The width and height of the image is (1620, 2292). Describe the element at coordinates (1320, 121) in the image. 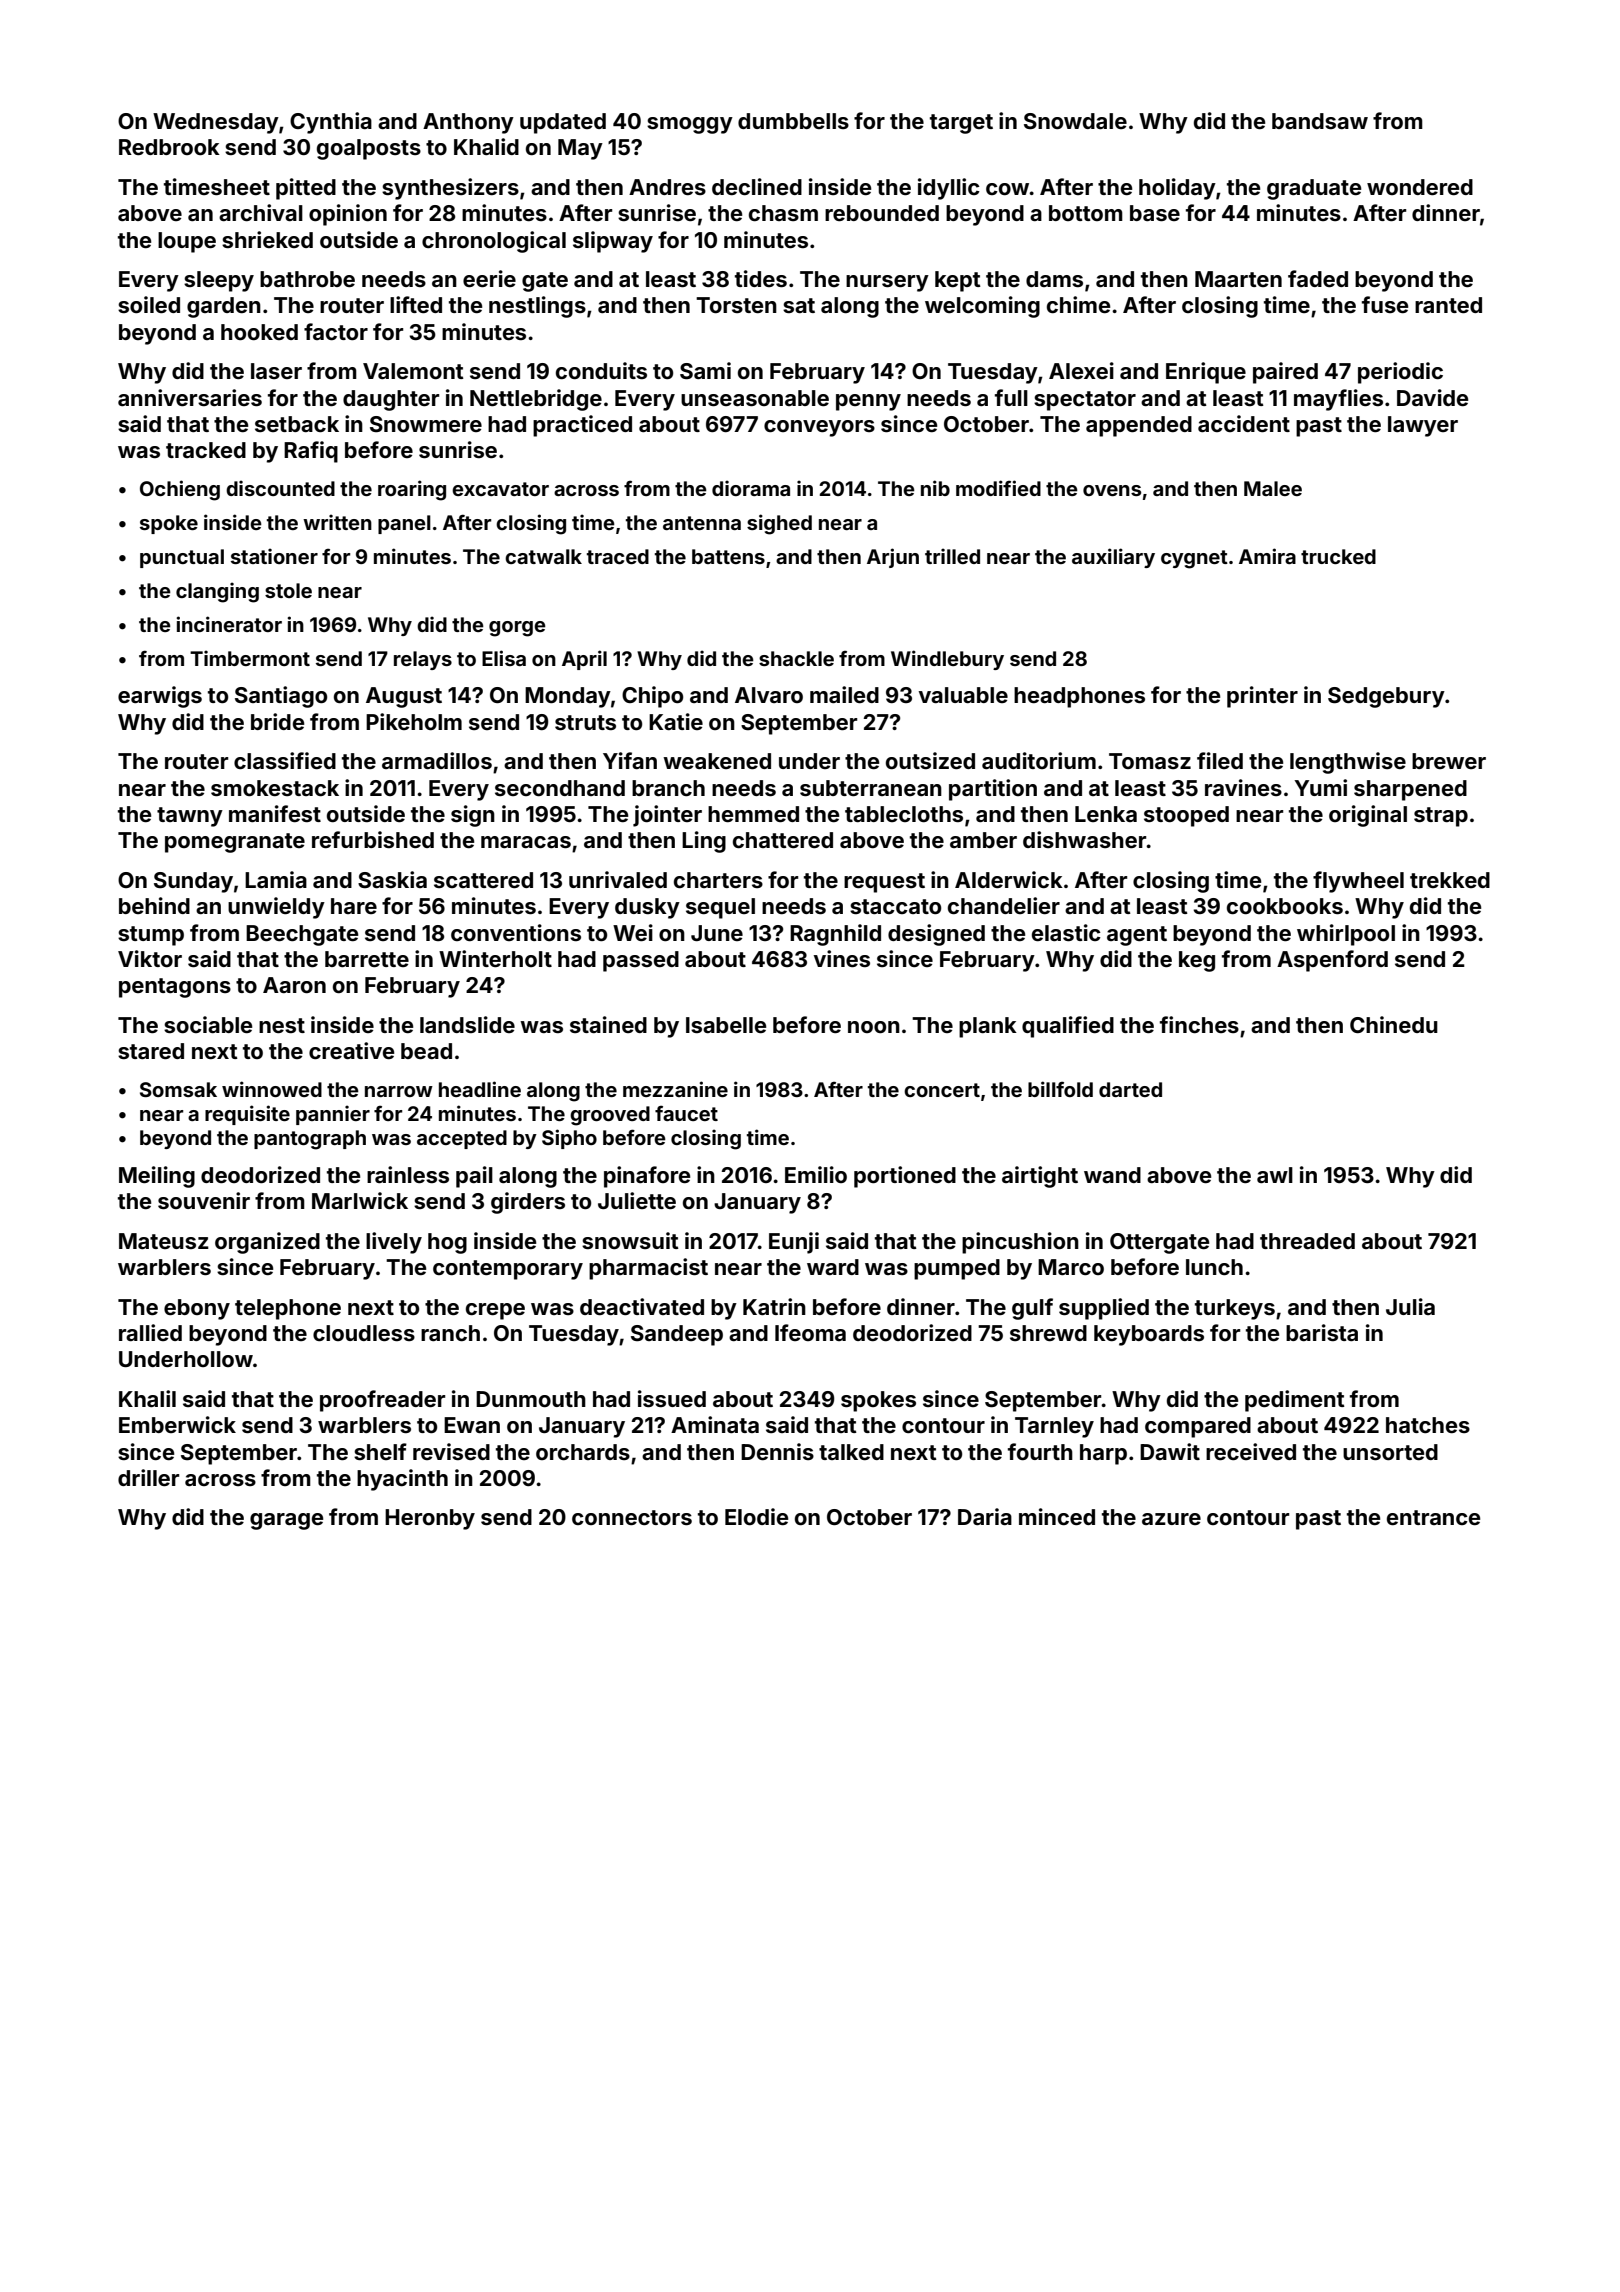

I see `bandsaw` at that location.
